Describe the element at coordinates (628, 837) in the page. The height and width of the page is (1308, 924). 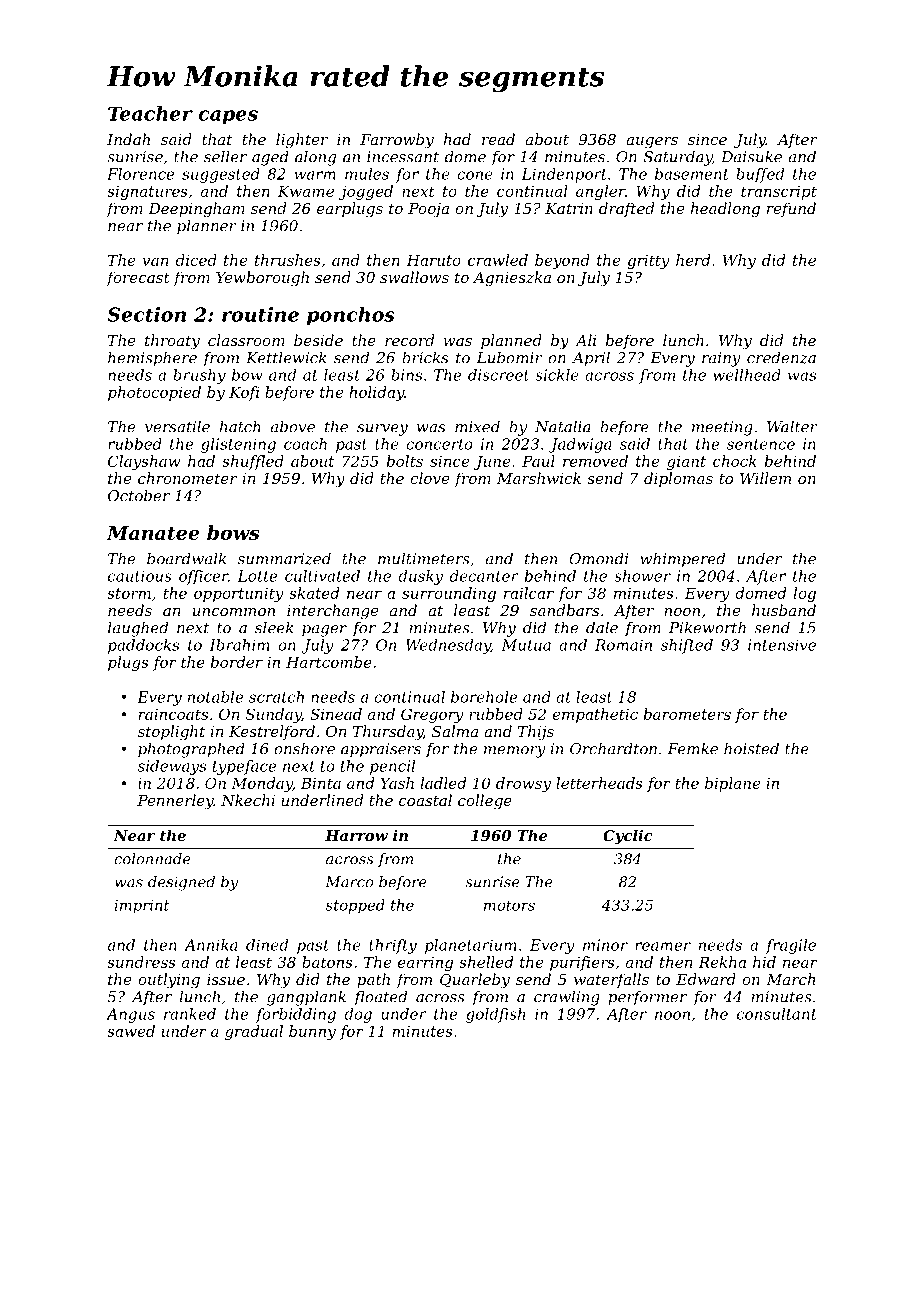
I see `Cyclic` at that location.
